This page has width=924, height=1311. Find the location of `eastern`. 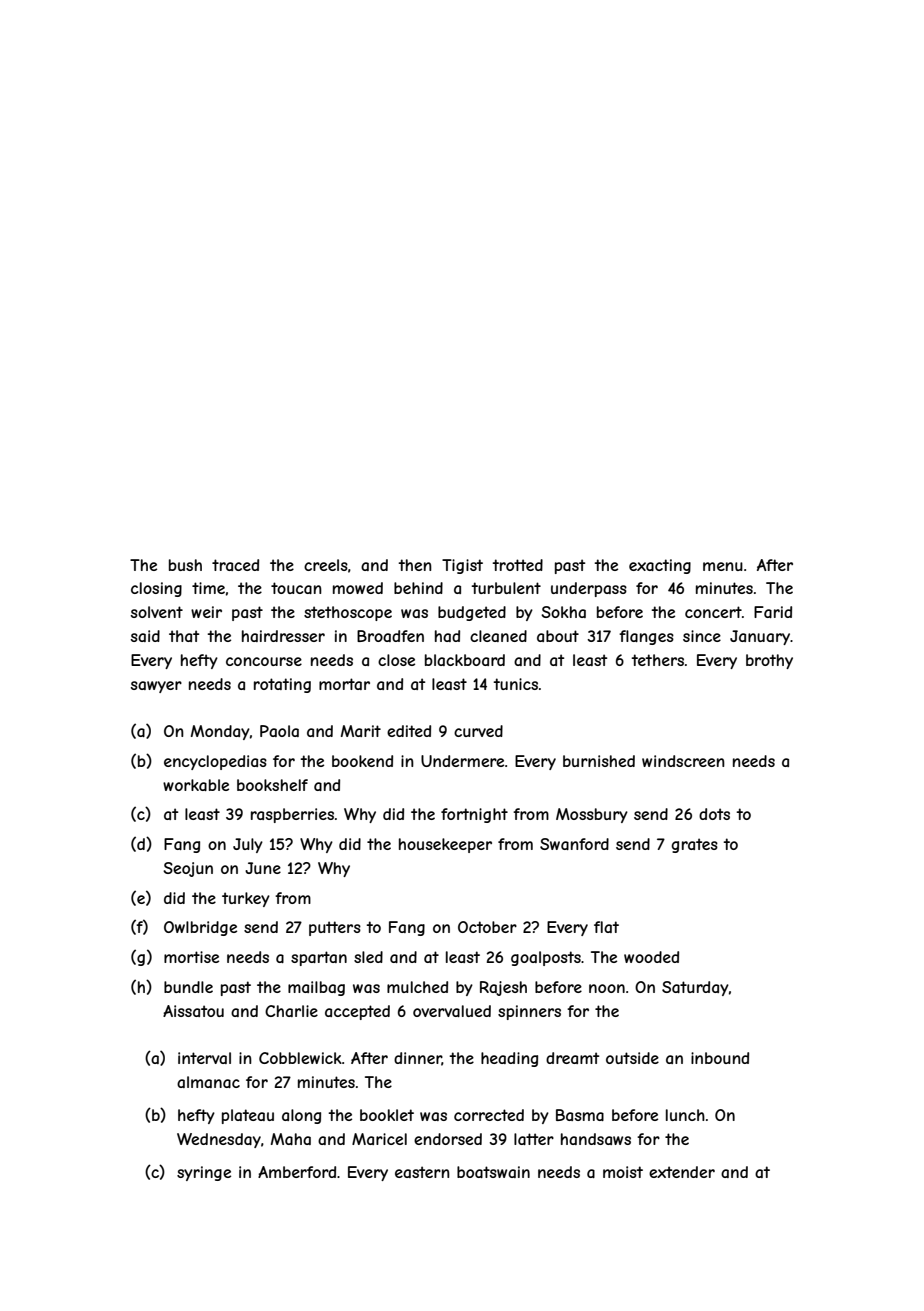

eastern is located at coordinates (422, 1172).
